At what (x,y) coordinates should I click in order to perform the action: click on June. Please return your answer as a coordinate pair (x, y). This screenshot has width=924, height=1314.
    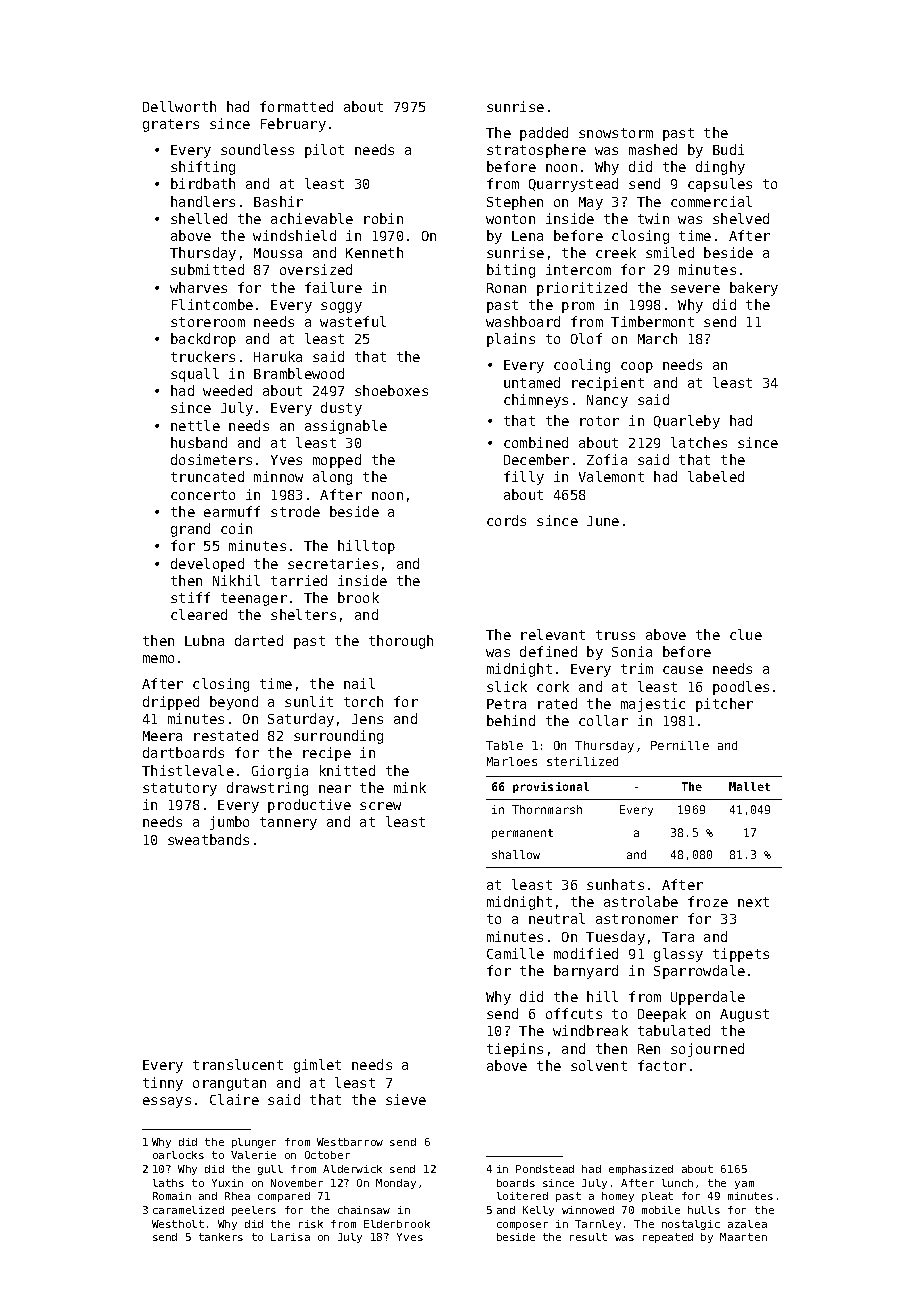
    Looking at the image, I should click on (603, 521).
